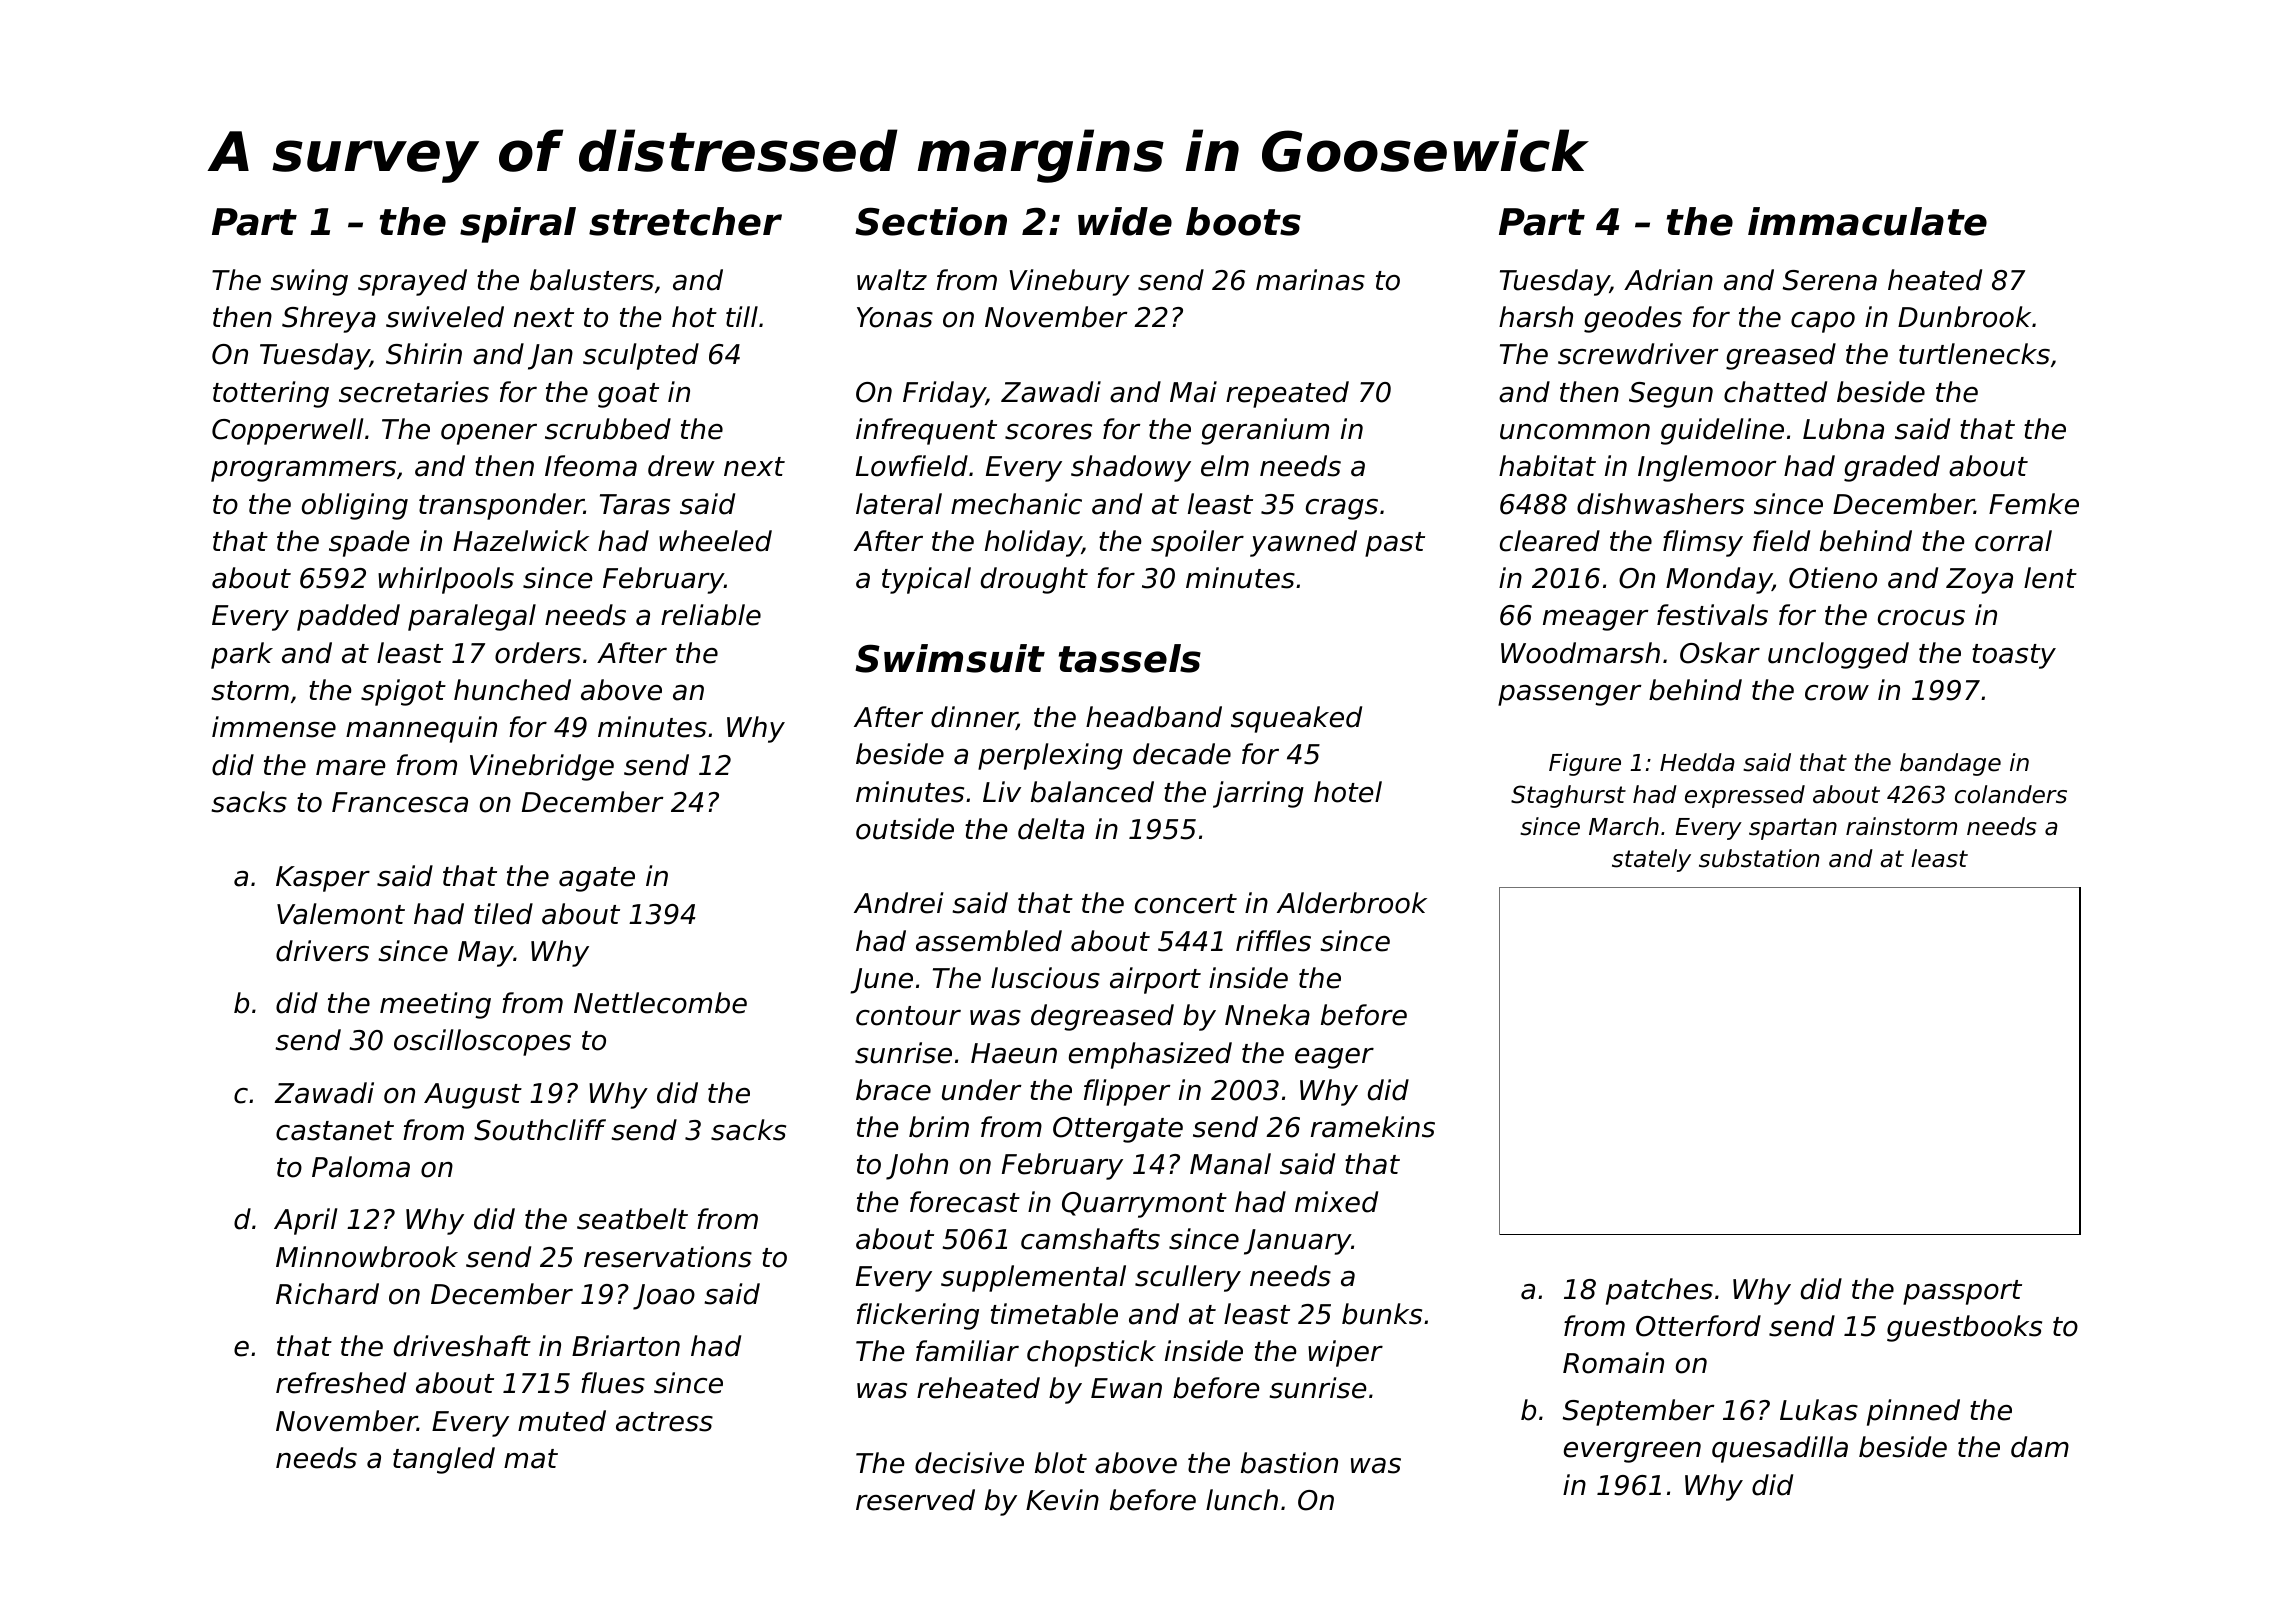 The image size is (2292, 1620). Describe the element at coordinates (435, 1005) in the screenshot. I see `meeting` at that location.
